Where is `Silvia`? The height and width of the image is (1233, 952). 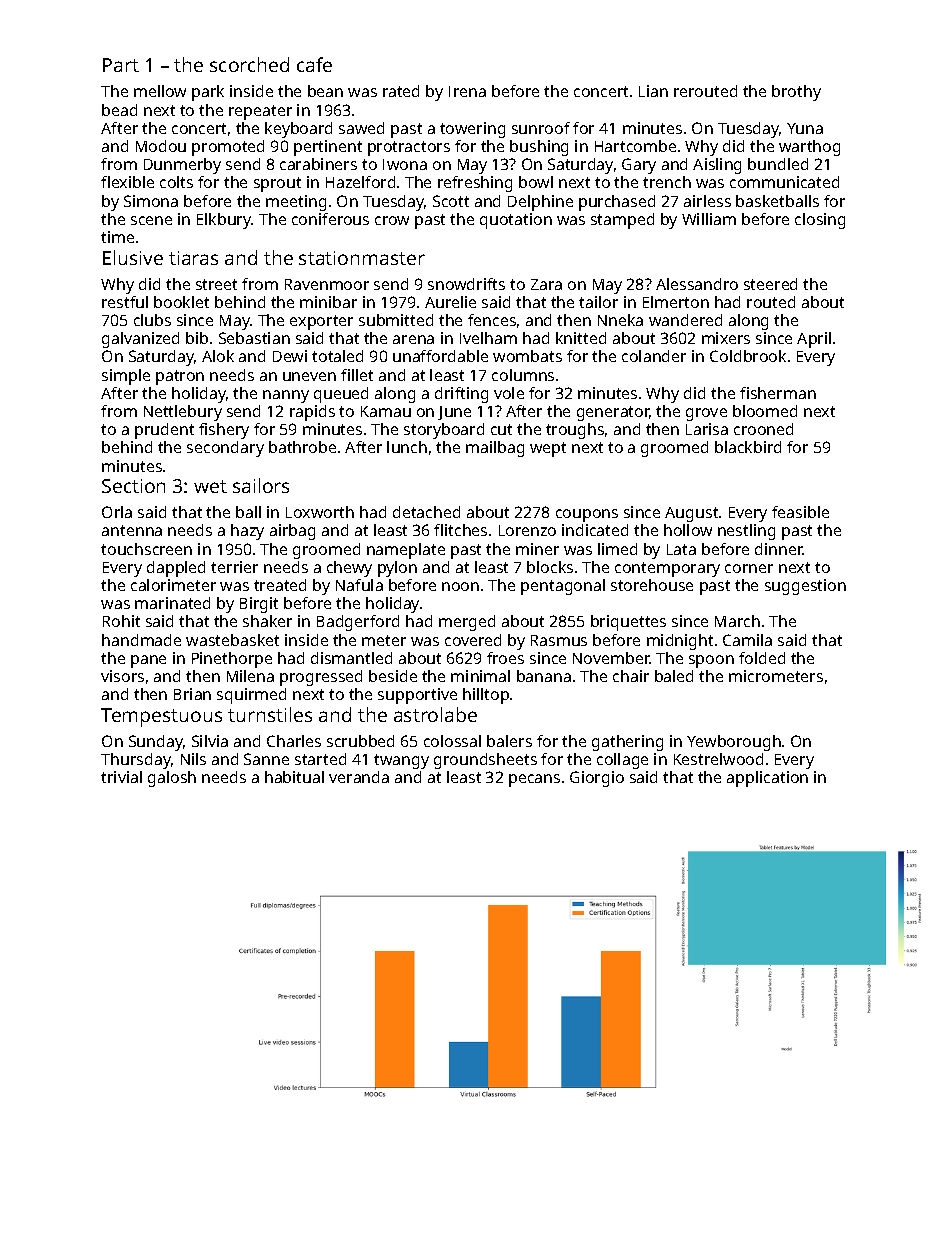
Silvia is located at coordinates (210, 741).
